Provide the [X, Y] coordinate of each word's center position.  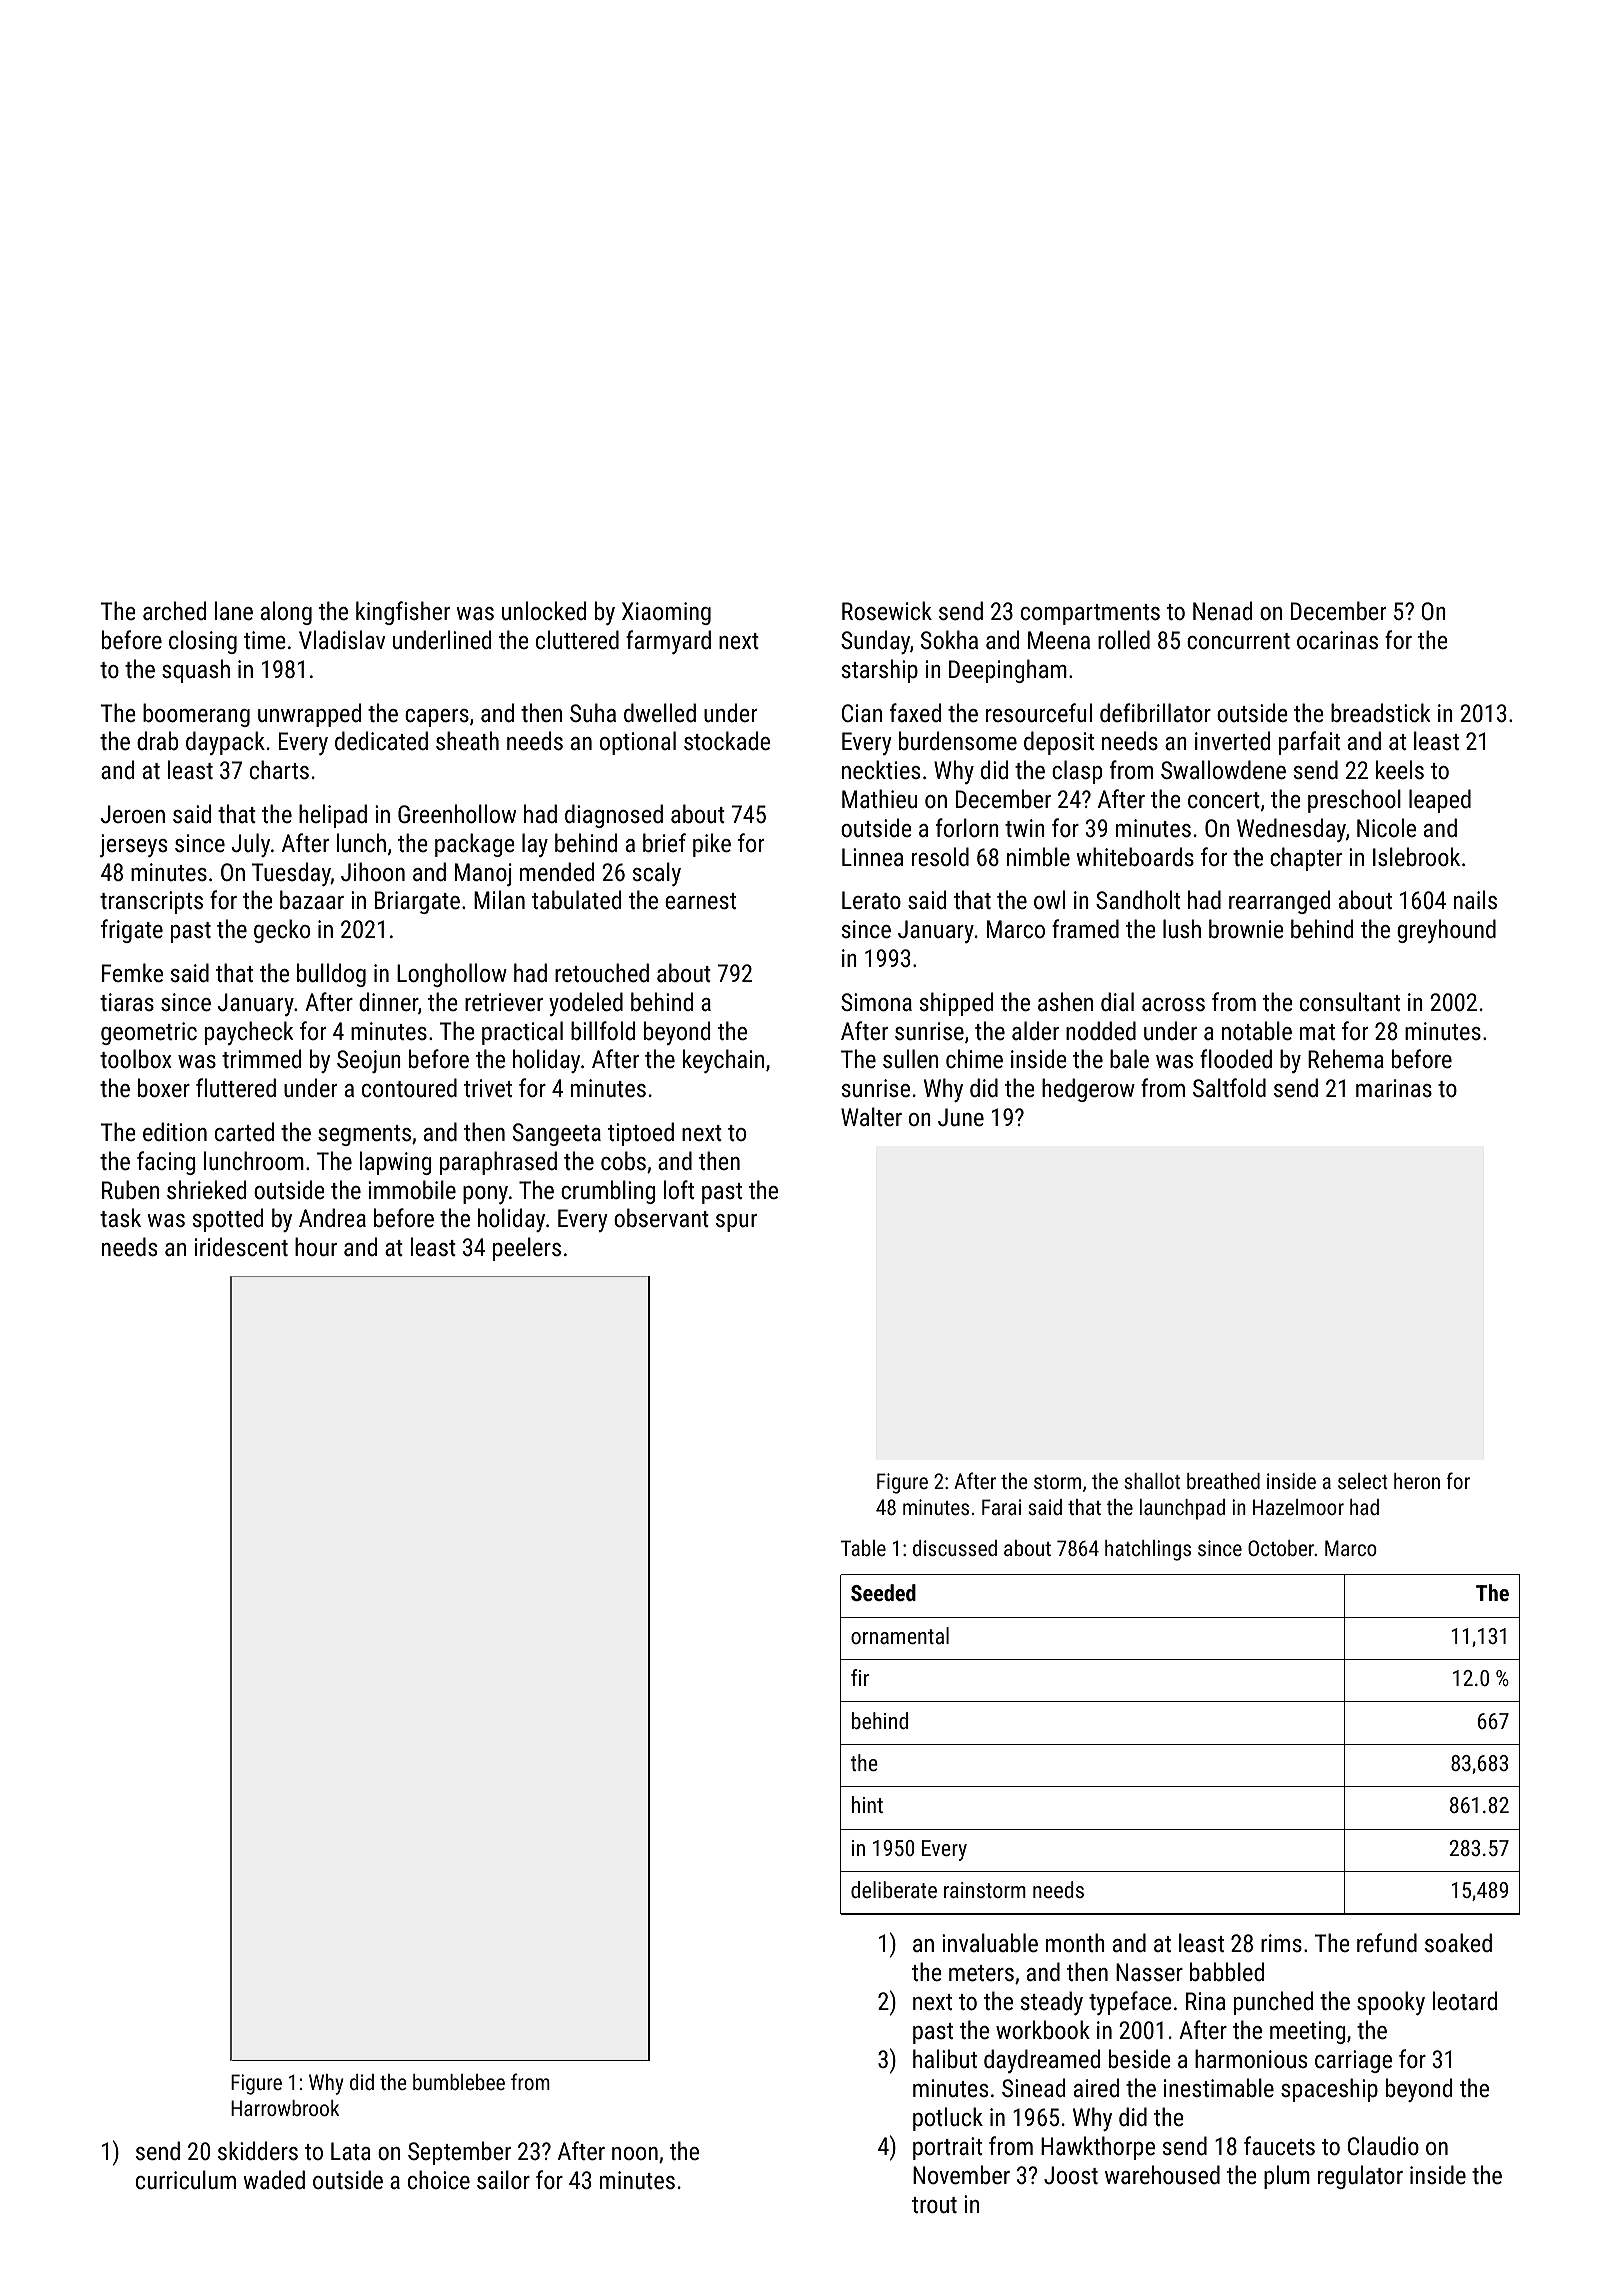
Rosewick [887, 610]
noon [635, 2153]
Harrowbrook [285, 2108]
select [1363, 1481]
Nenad [1222, 610]
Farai [1001, 1507]
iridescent [241, 1246]
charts [279, 769]
